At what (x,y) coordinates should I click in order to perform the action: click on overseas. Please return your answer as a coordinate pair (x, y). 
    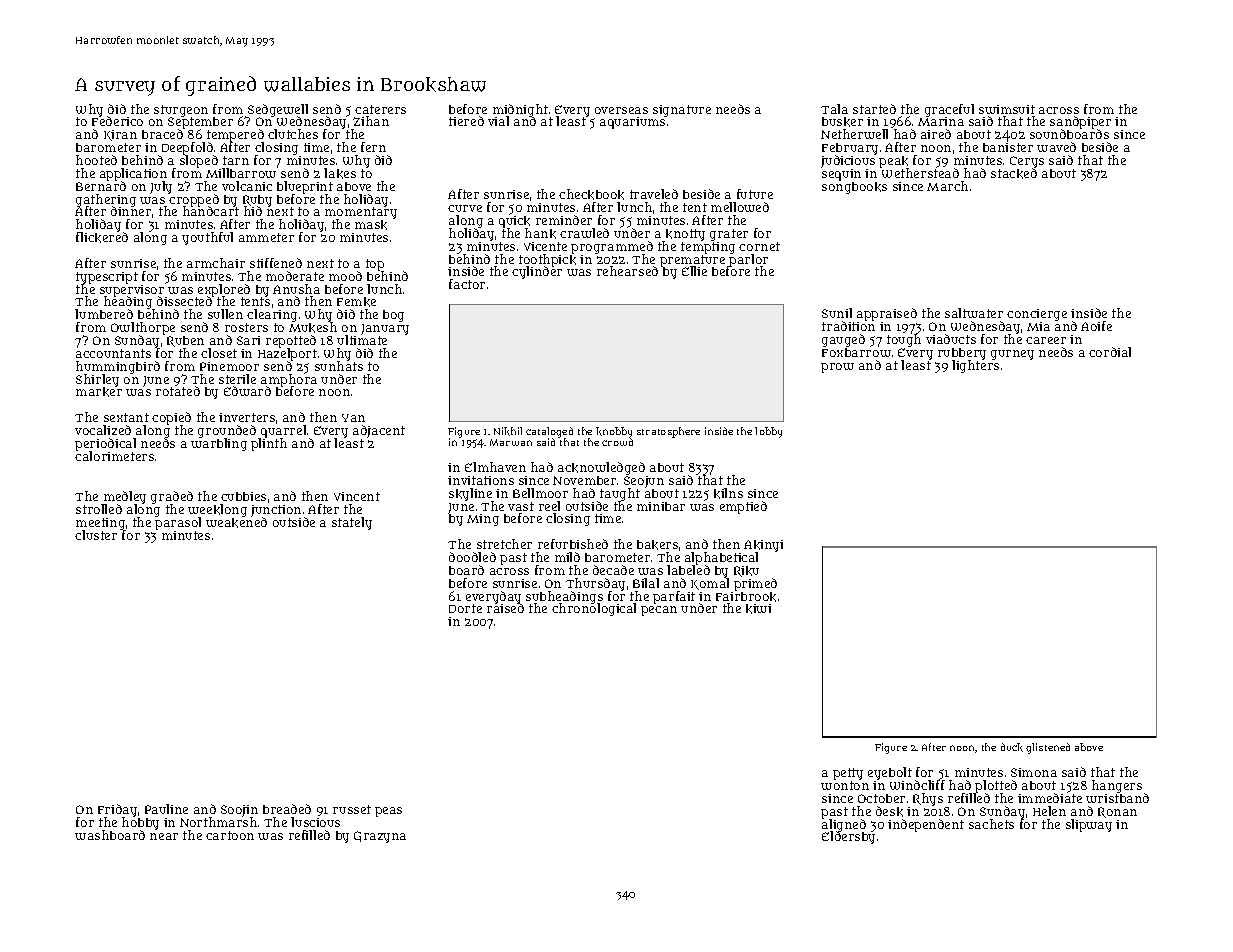
    Looking at the image, I should click on (621, 110).
